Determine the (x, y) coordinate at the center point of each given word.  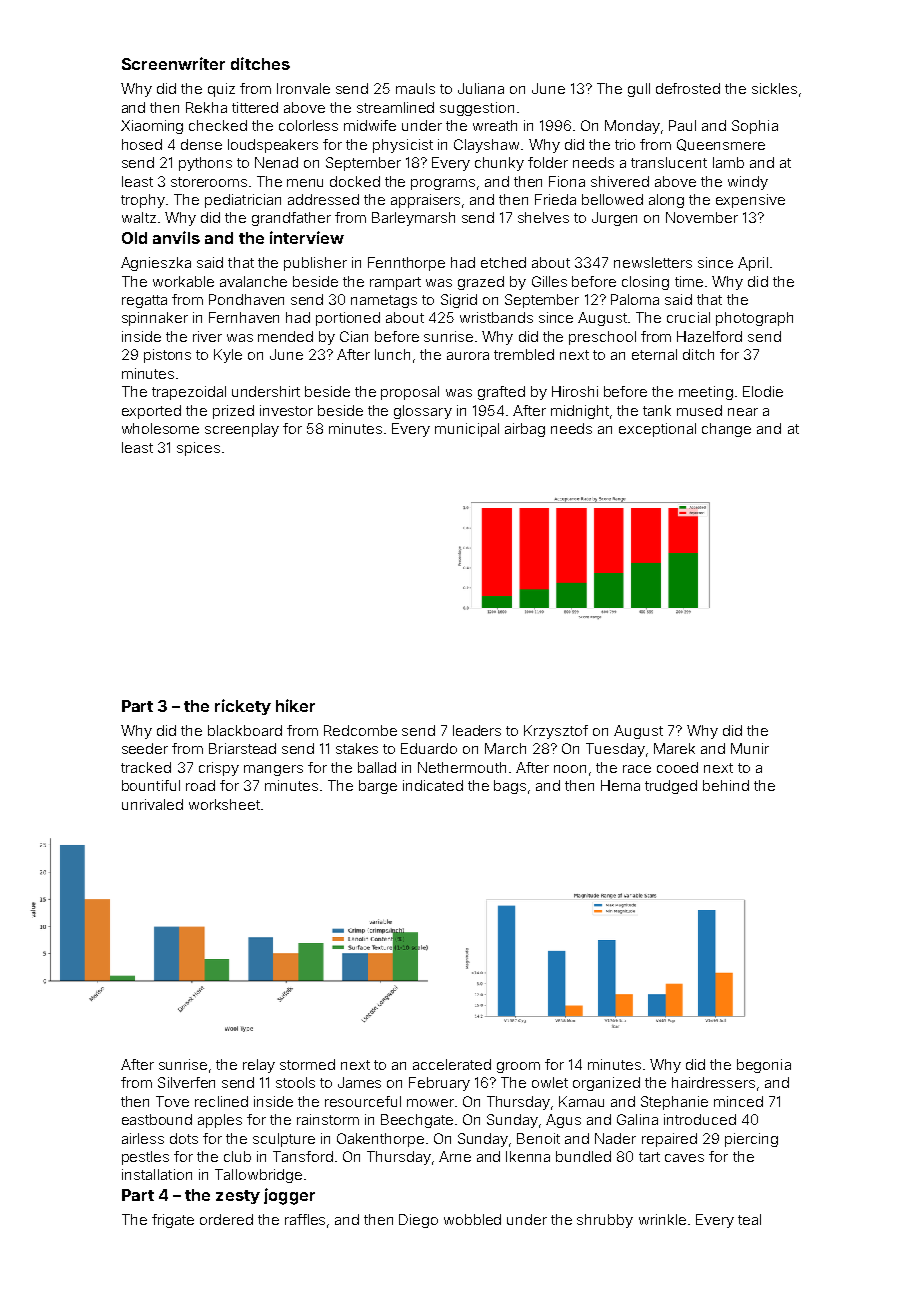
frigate (173, 1221)
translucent (669, 162)
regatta (144, 301)
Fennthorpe (406, 264)
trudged (671, 787)
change (726, 430)
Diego (418, 1221)
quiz (221, 90)
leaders (477, 730)
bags (510, 787)
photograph (754, 319)
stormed (307, 1064)
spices (198, 449)
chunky (499, 164)
